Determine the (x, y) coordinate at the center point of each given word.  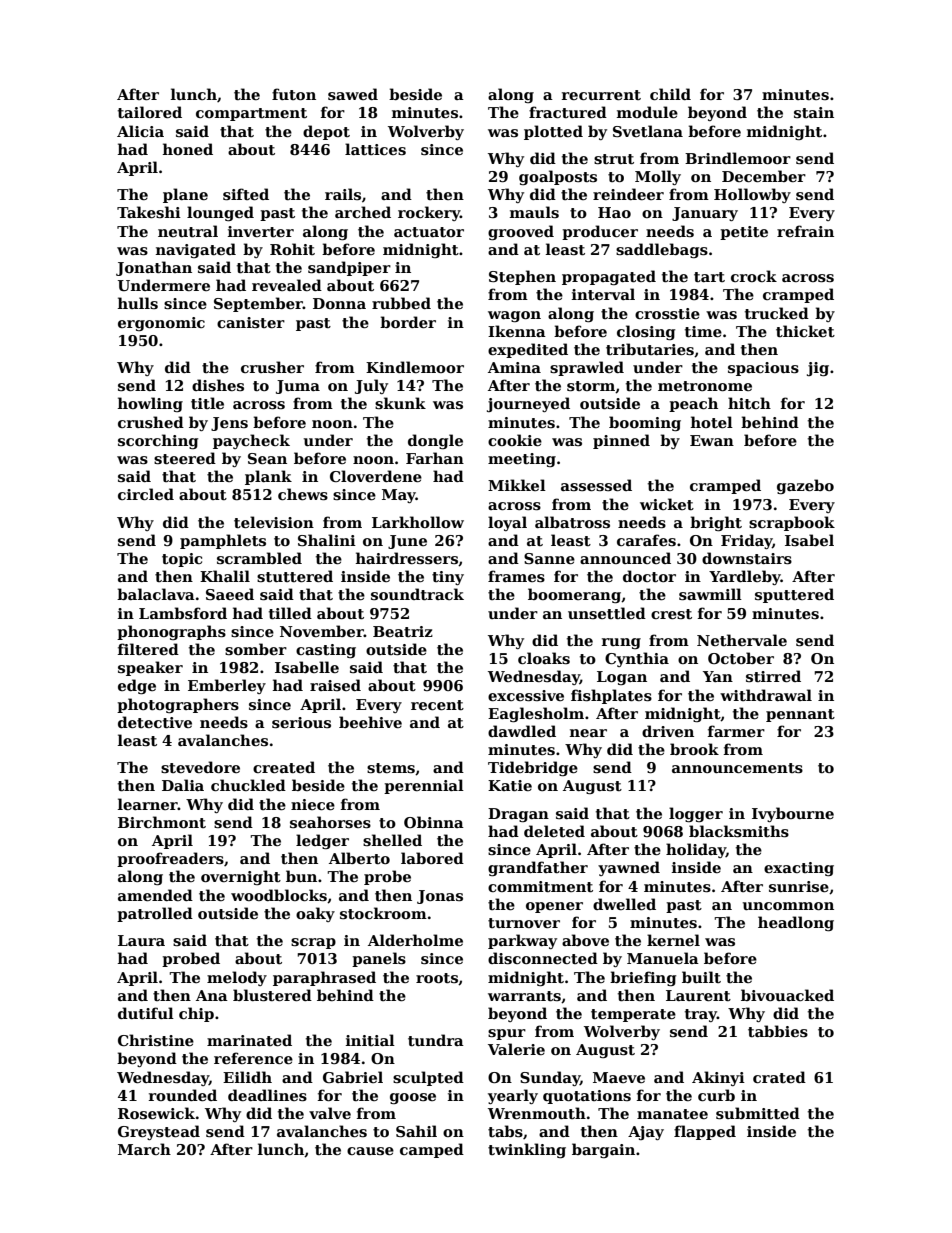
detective (155, 722)
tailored (150, 112)
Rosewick (156, 1113)
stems (391, 768)
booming (645, 423)
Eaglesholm (536, 714)
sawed (353, 94)
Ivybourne (793, 814)
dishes (218, 385)
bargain (603, 1150)
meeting (522, 460)
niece (313, 804)
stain (814, 112)
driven (668, 731)
